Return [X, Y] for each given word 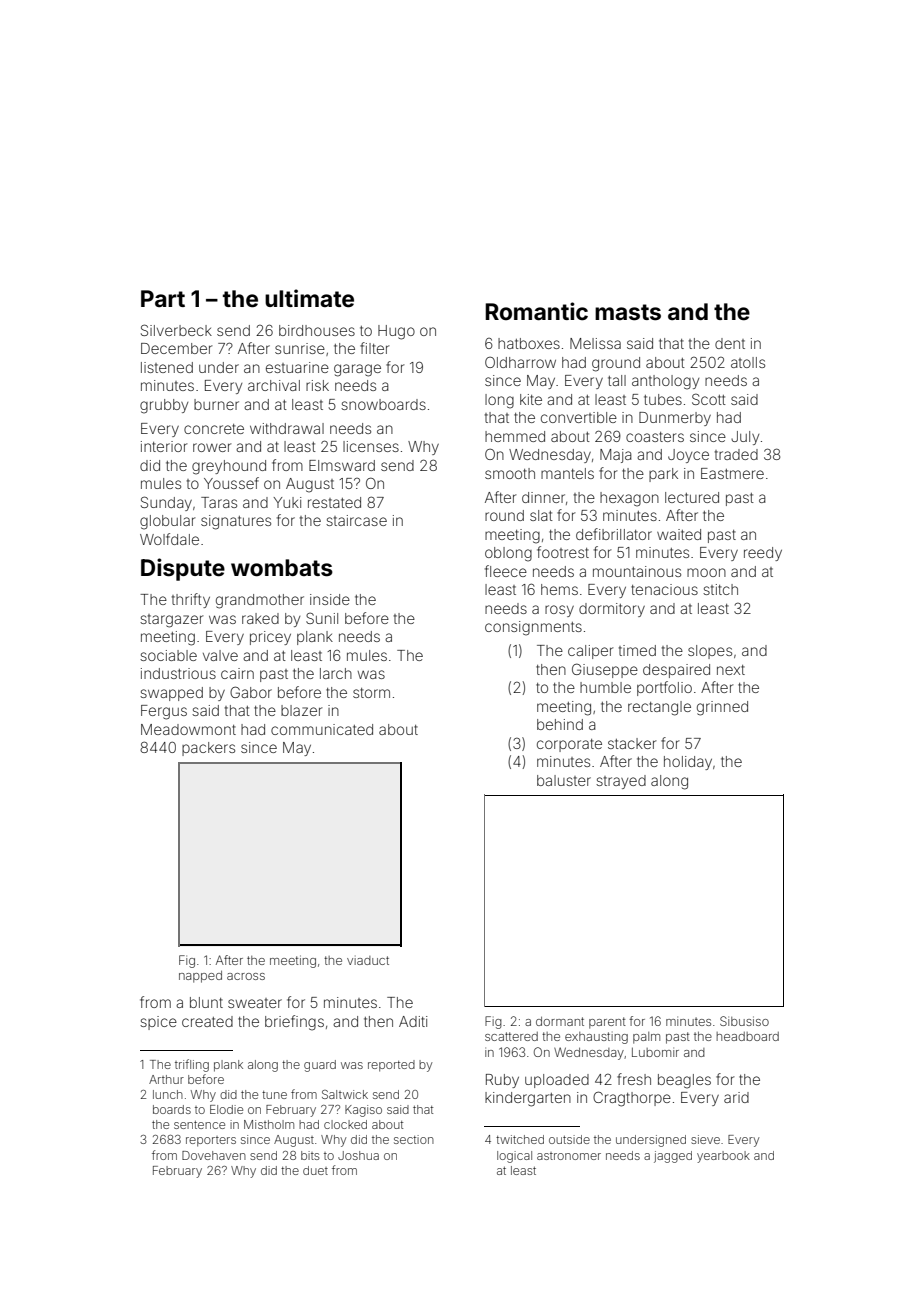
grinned [722, 708]
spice [158, 1023]
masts [628, 312]
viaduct [368, 960]
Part [163, 298]
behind [560, 724]
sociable [168, 655]
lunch [168, 1094]
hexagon [629, 499]
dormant [560, 1021]
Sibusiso [744, 1021]
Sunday [166, 503]
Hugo [396, 332]
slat [541, 515]
